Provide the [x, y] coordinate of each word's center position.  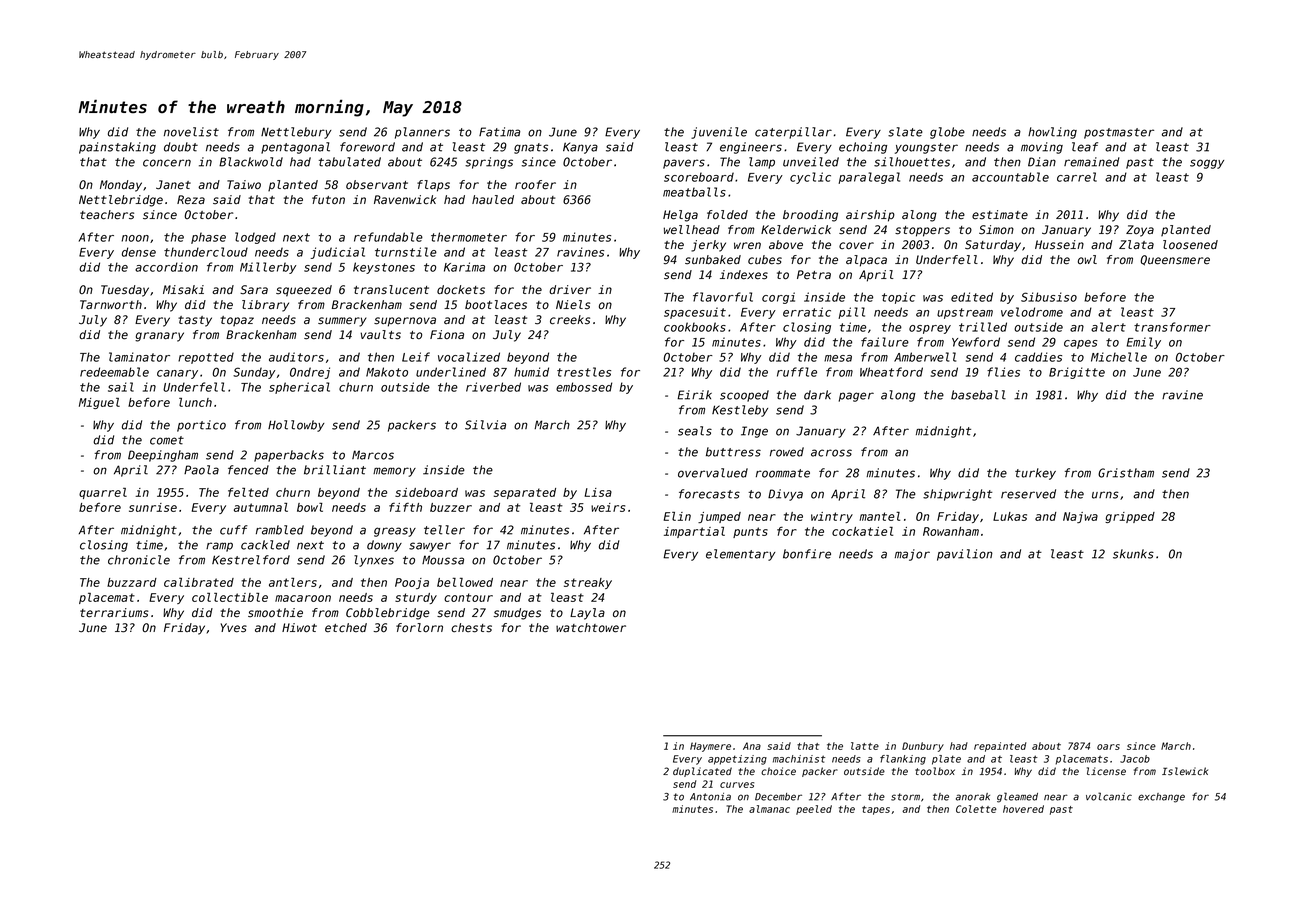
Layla [587, 614]
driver [570, 290]
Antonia [710, 797]
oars [1108, 747]
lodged [255, 238]
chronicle [139, 560]
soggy [1207, 164]
